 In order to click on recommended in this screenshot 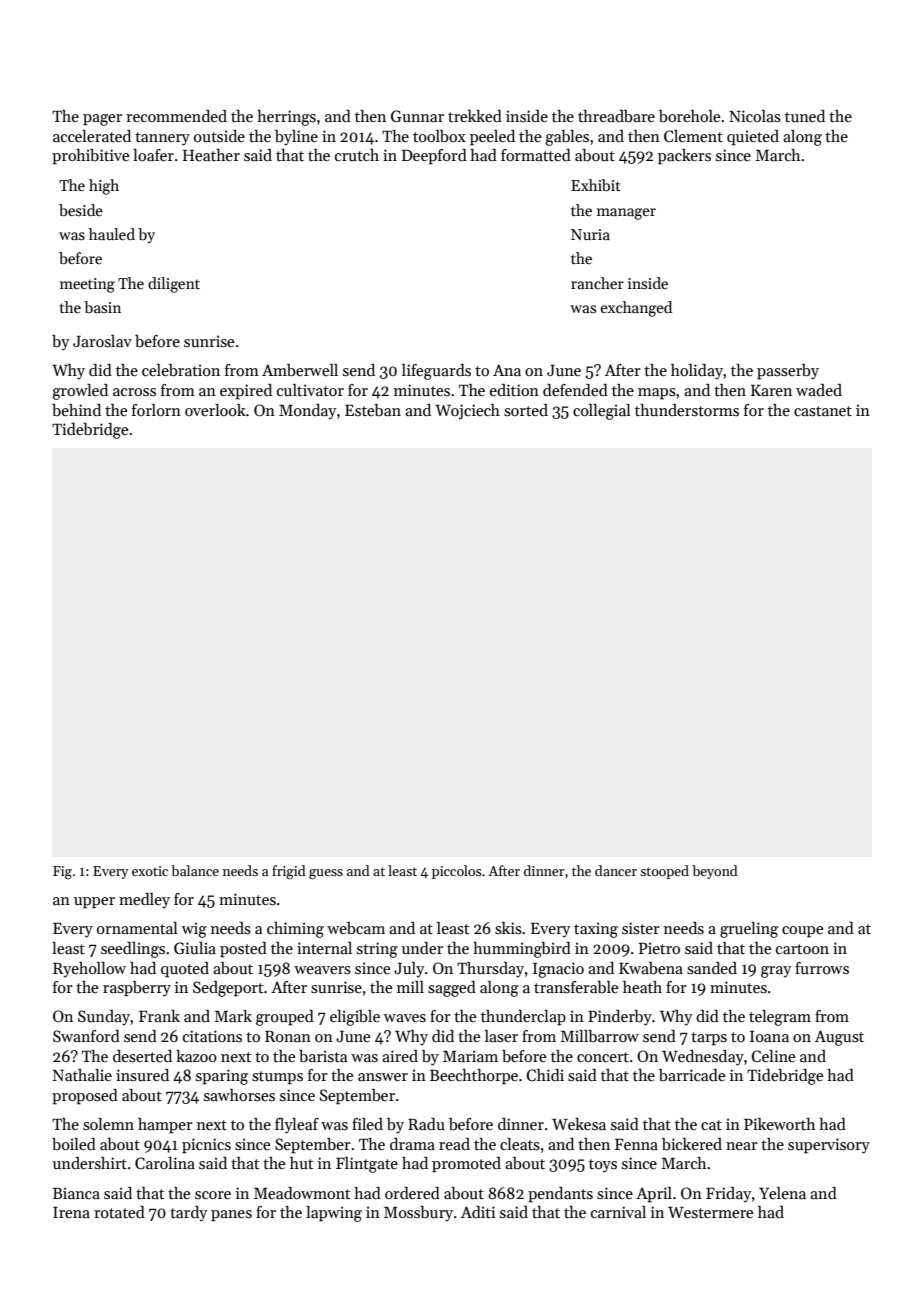, I will do `click(176, 116)`.
